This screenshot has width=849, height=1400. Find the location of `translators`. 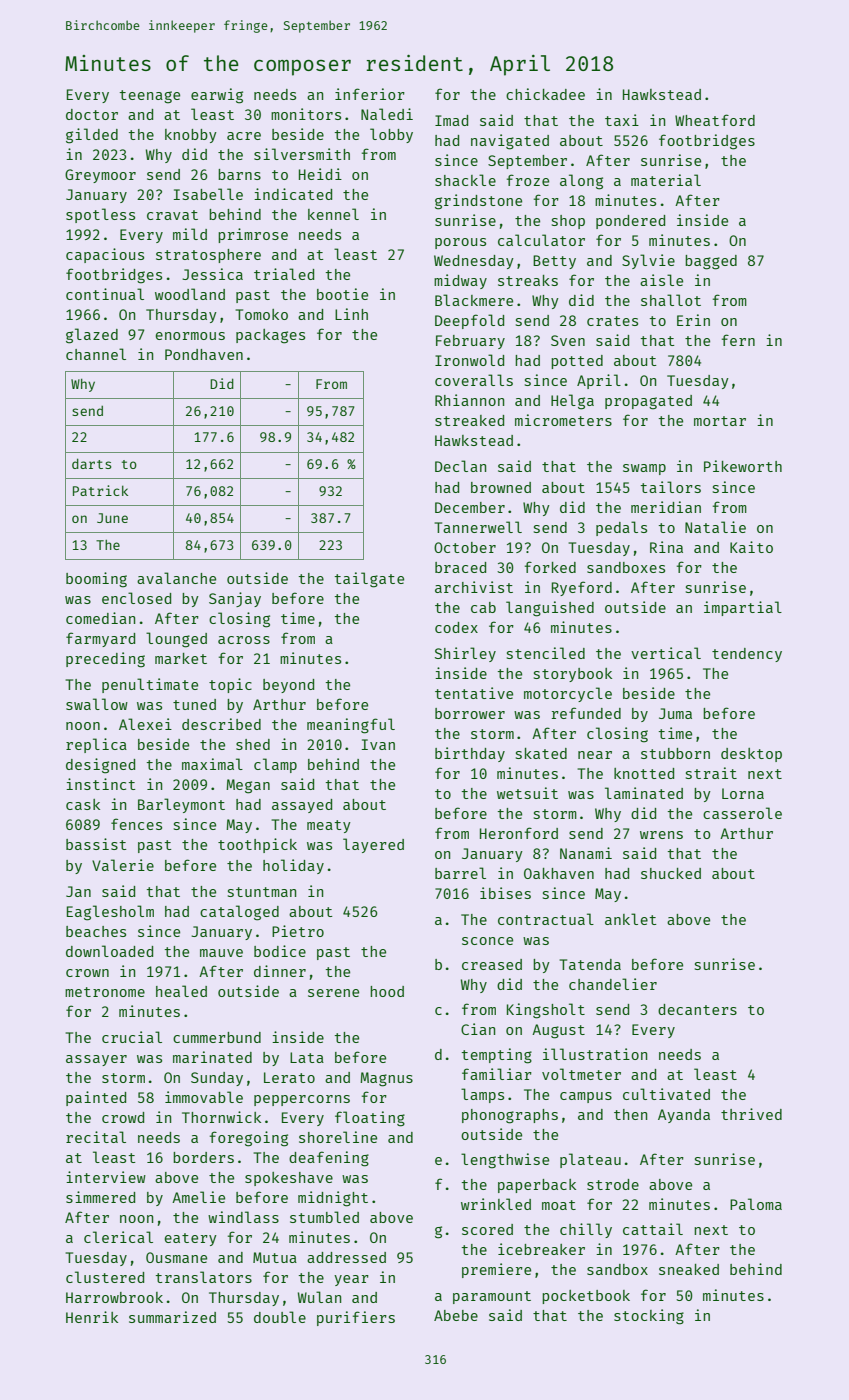

translators is located at coordinates (204, 1277).
